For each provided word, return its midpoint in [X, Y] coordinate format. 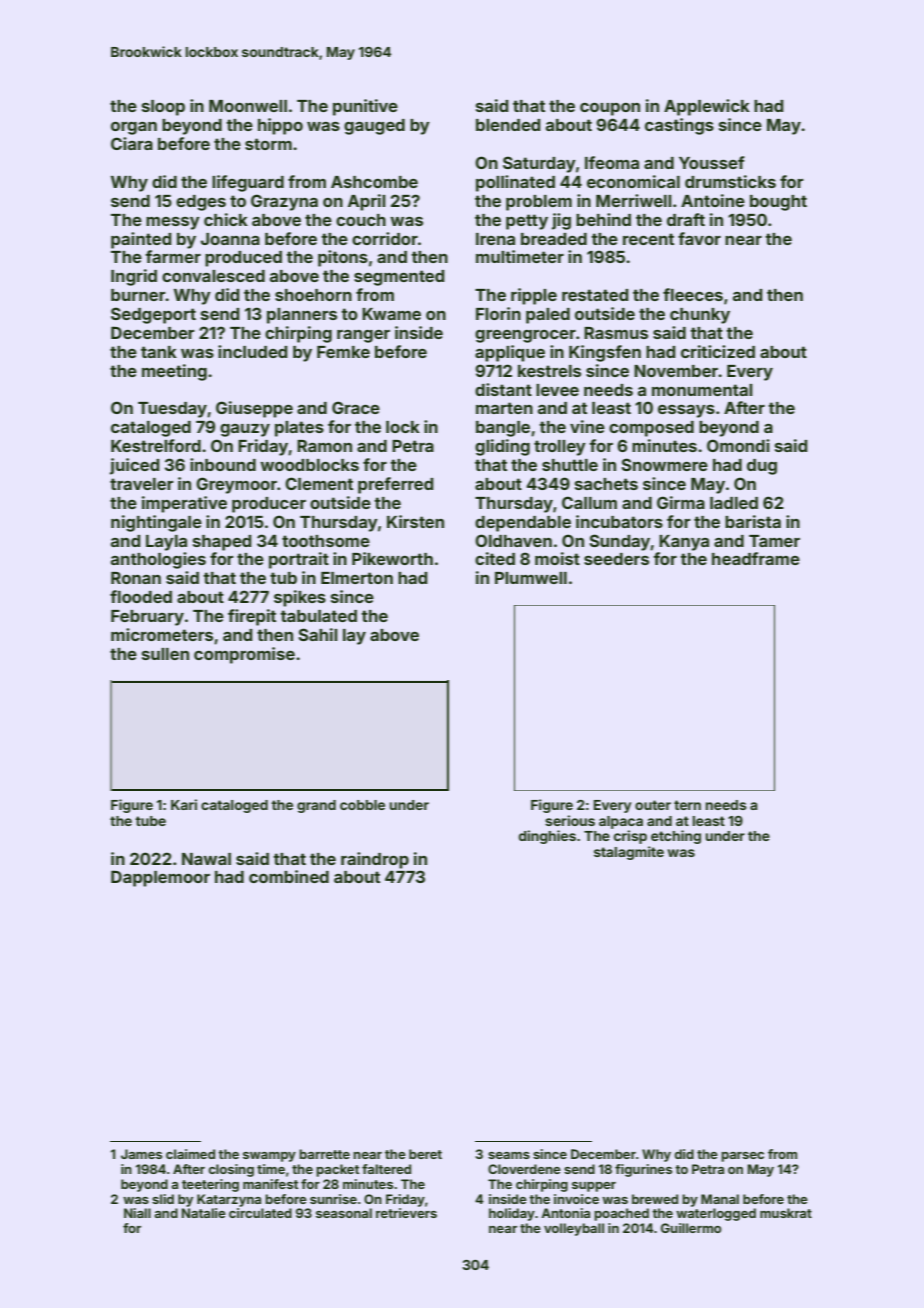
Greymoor [236, 485]
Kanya [684, 543]
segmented [399, 278]
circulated [260, 1213]
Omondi [738, 445]
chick [226, 219]
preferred [395, 485]
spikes [300, 598]
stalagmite [629, 853]
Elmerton [357, 578]
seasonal [344, 1213]
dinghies [547, 837]
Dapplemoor [160, 878]
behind [603, 219]
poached [621, 1214]
